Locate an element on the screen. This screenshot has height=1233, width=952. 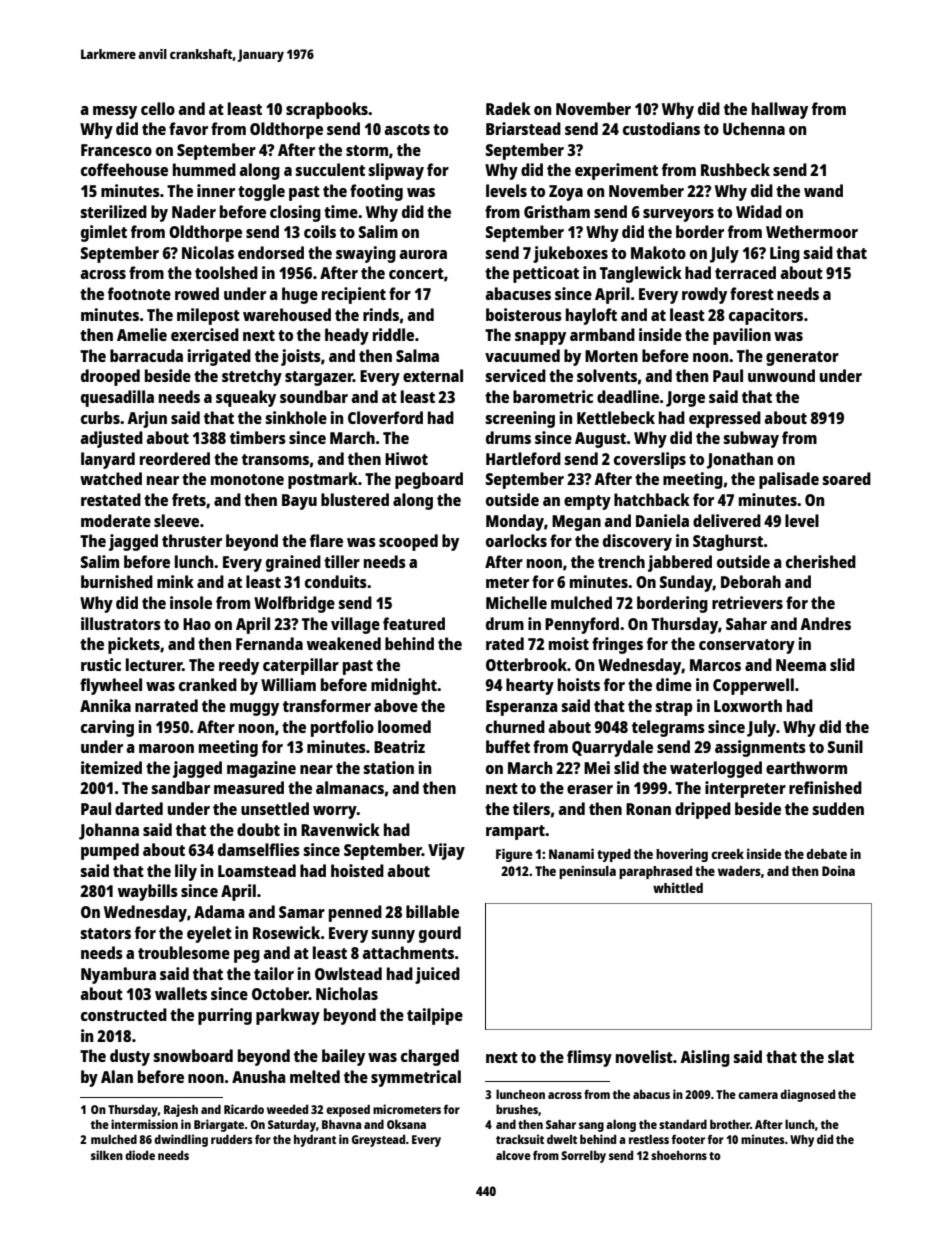
alcove is located at coordinates (513, 1155).
